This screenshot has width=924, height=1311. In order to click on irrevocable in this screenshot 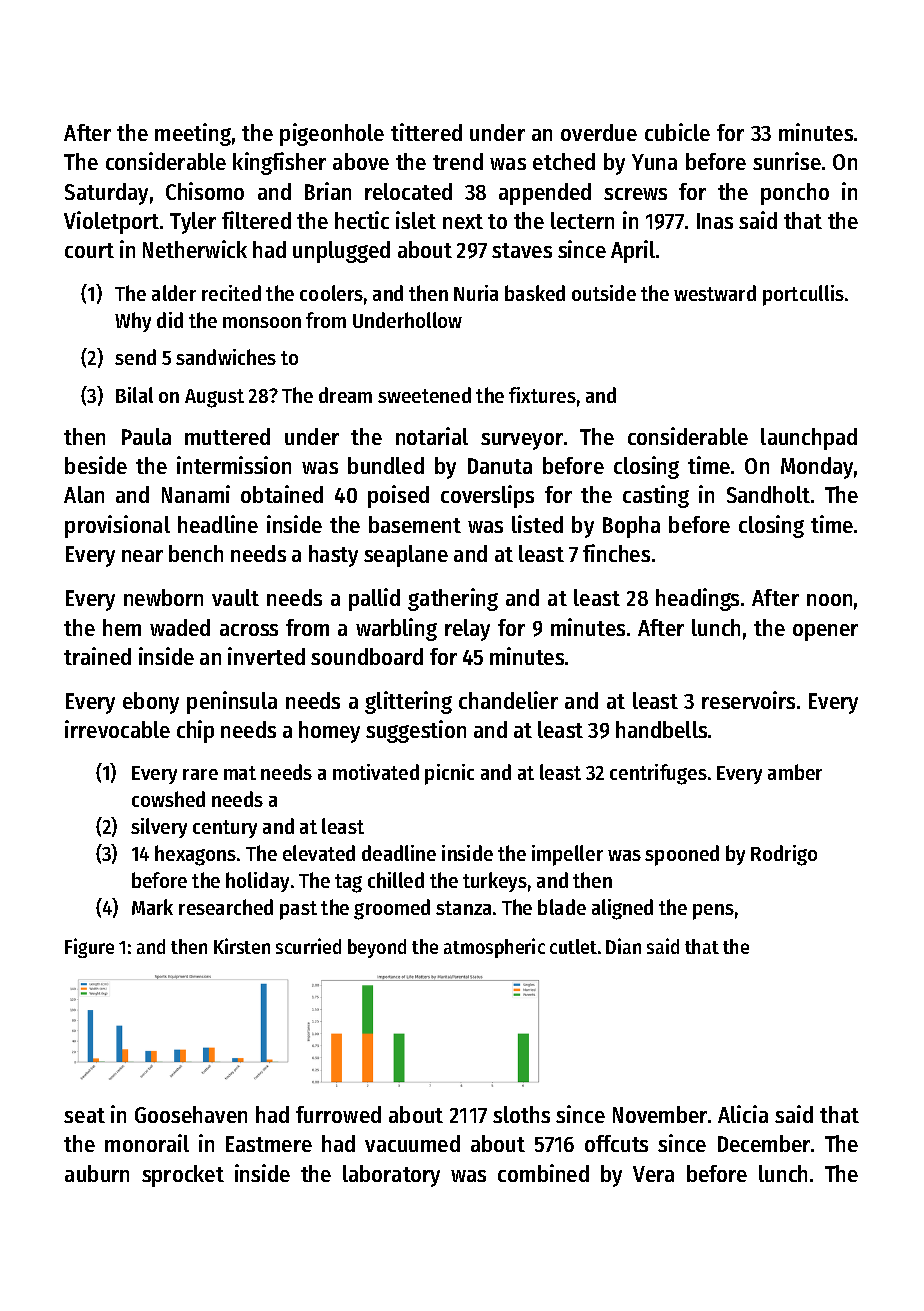, I will do `click(117, 729)`.
